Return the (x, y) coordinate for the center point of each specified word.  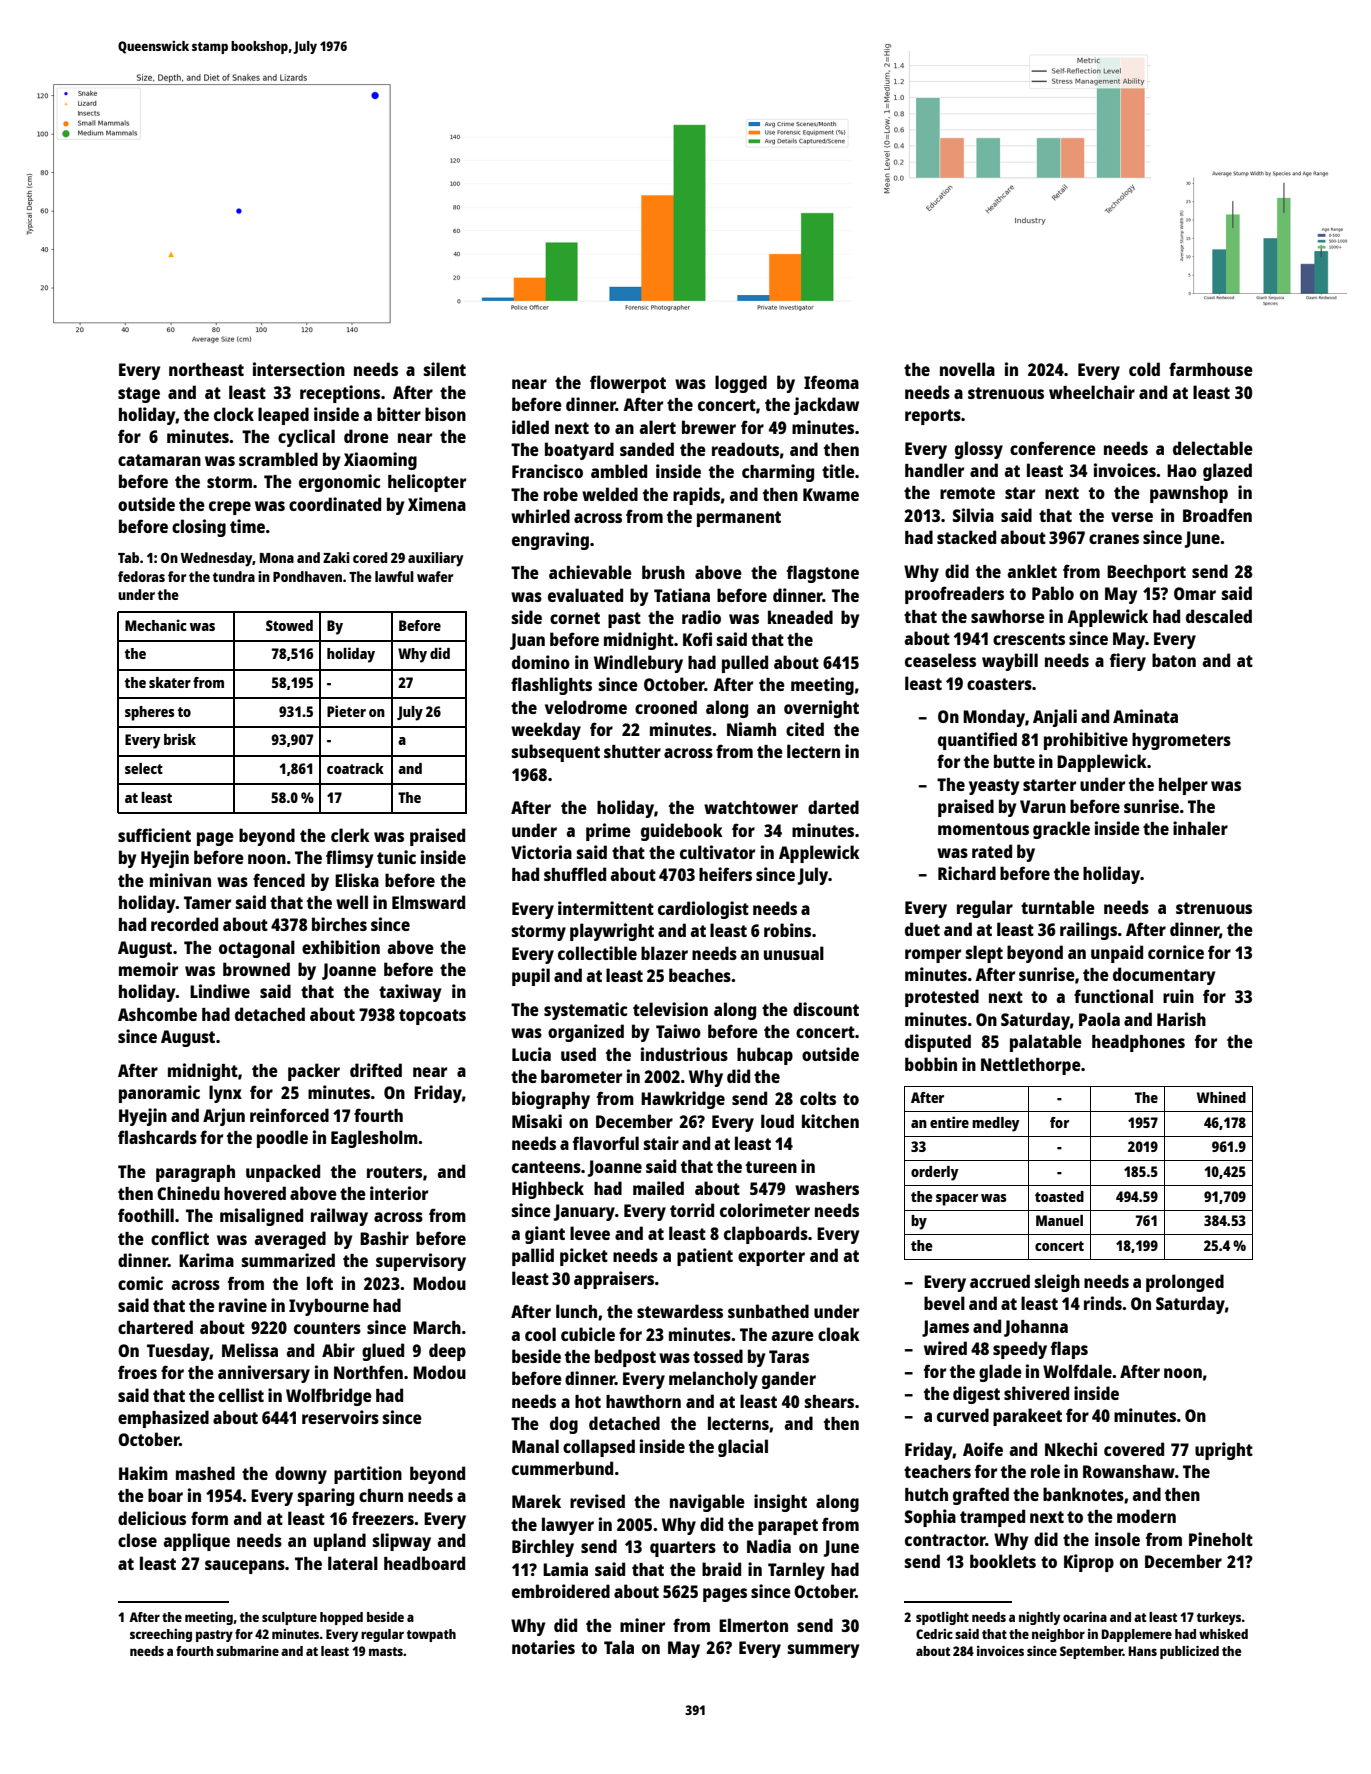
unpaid (1117, 954)
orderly (935, 1173)
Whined (1221, 1097)
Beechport (1146, 573)
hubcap (765, 1056)
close (137, 1540)
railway (339, 1217)
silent (445, 369)
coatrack (355, 768)
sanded (647, 449)
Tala (619, 1647)
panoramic (159, 1094)
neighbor (1058, 1635)
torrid (692, 1210)
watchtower (751, 807)
